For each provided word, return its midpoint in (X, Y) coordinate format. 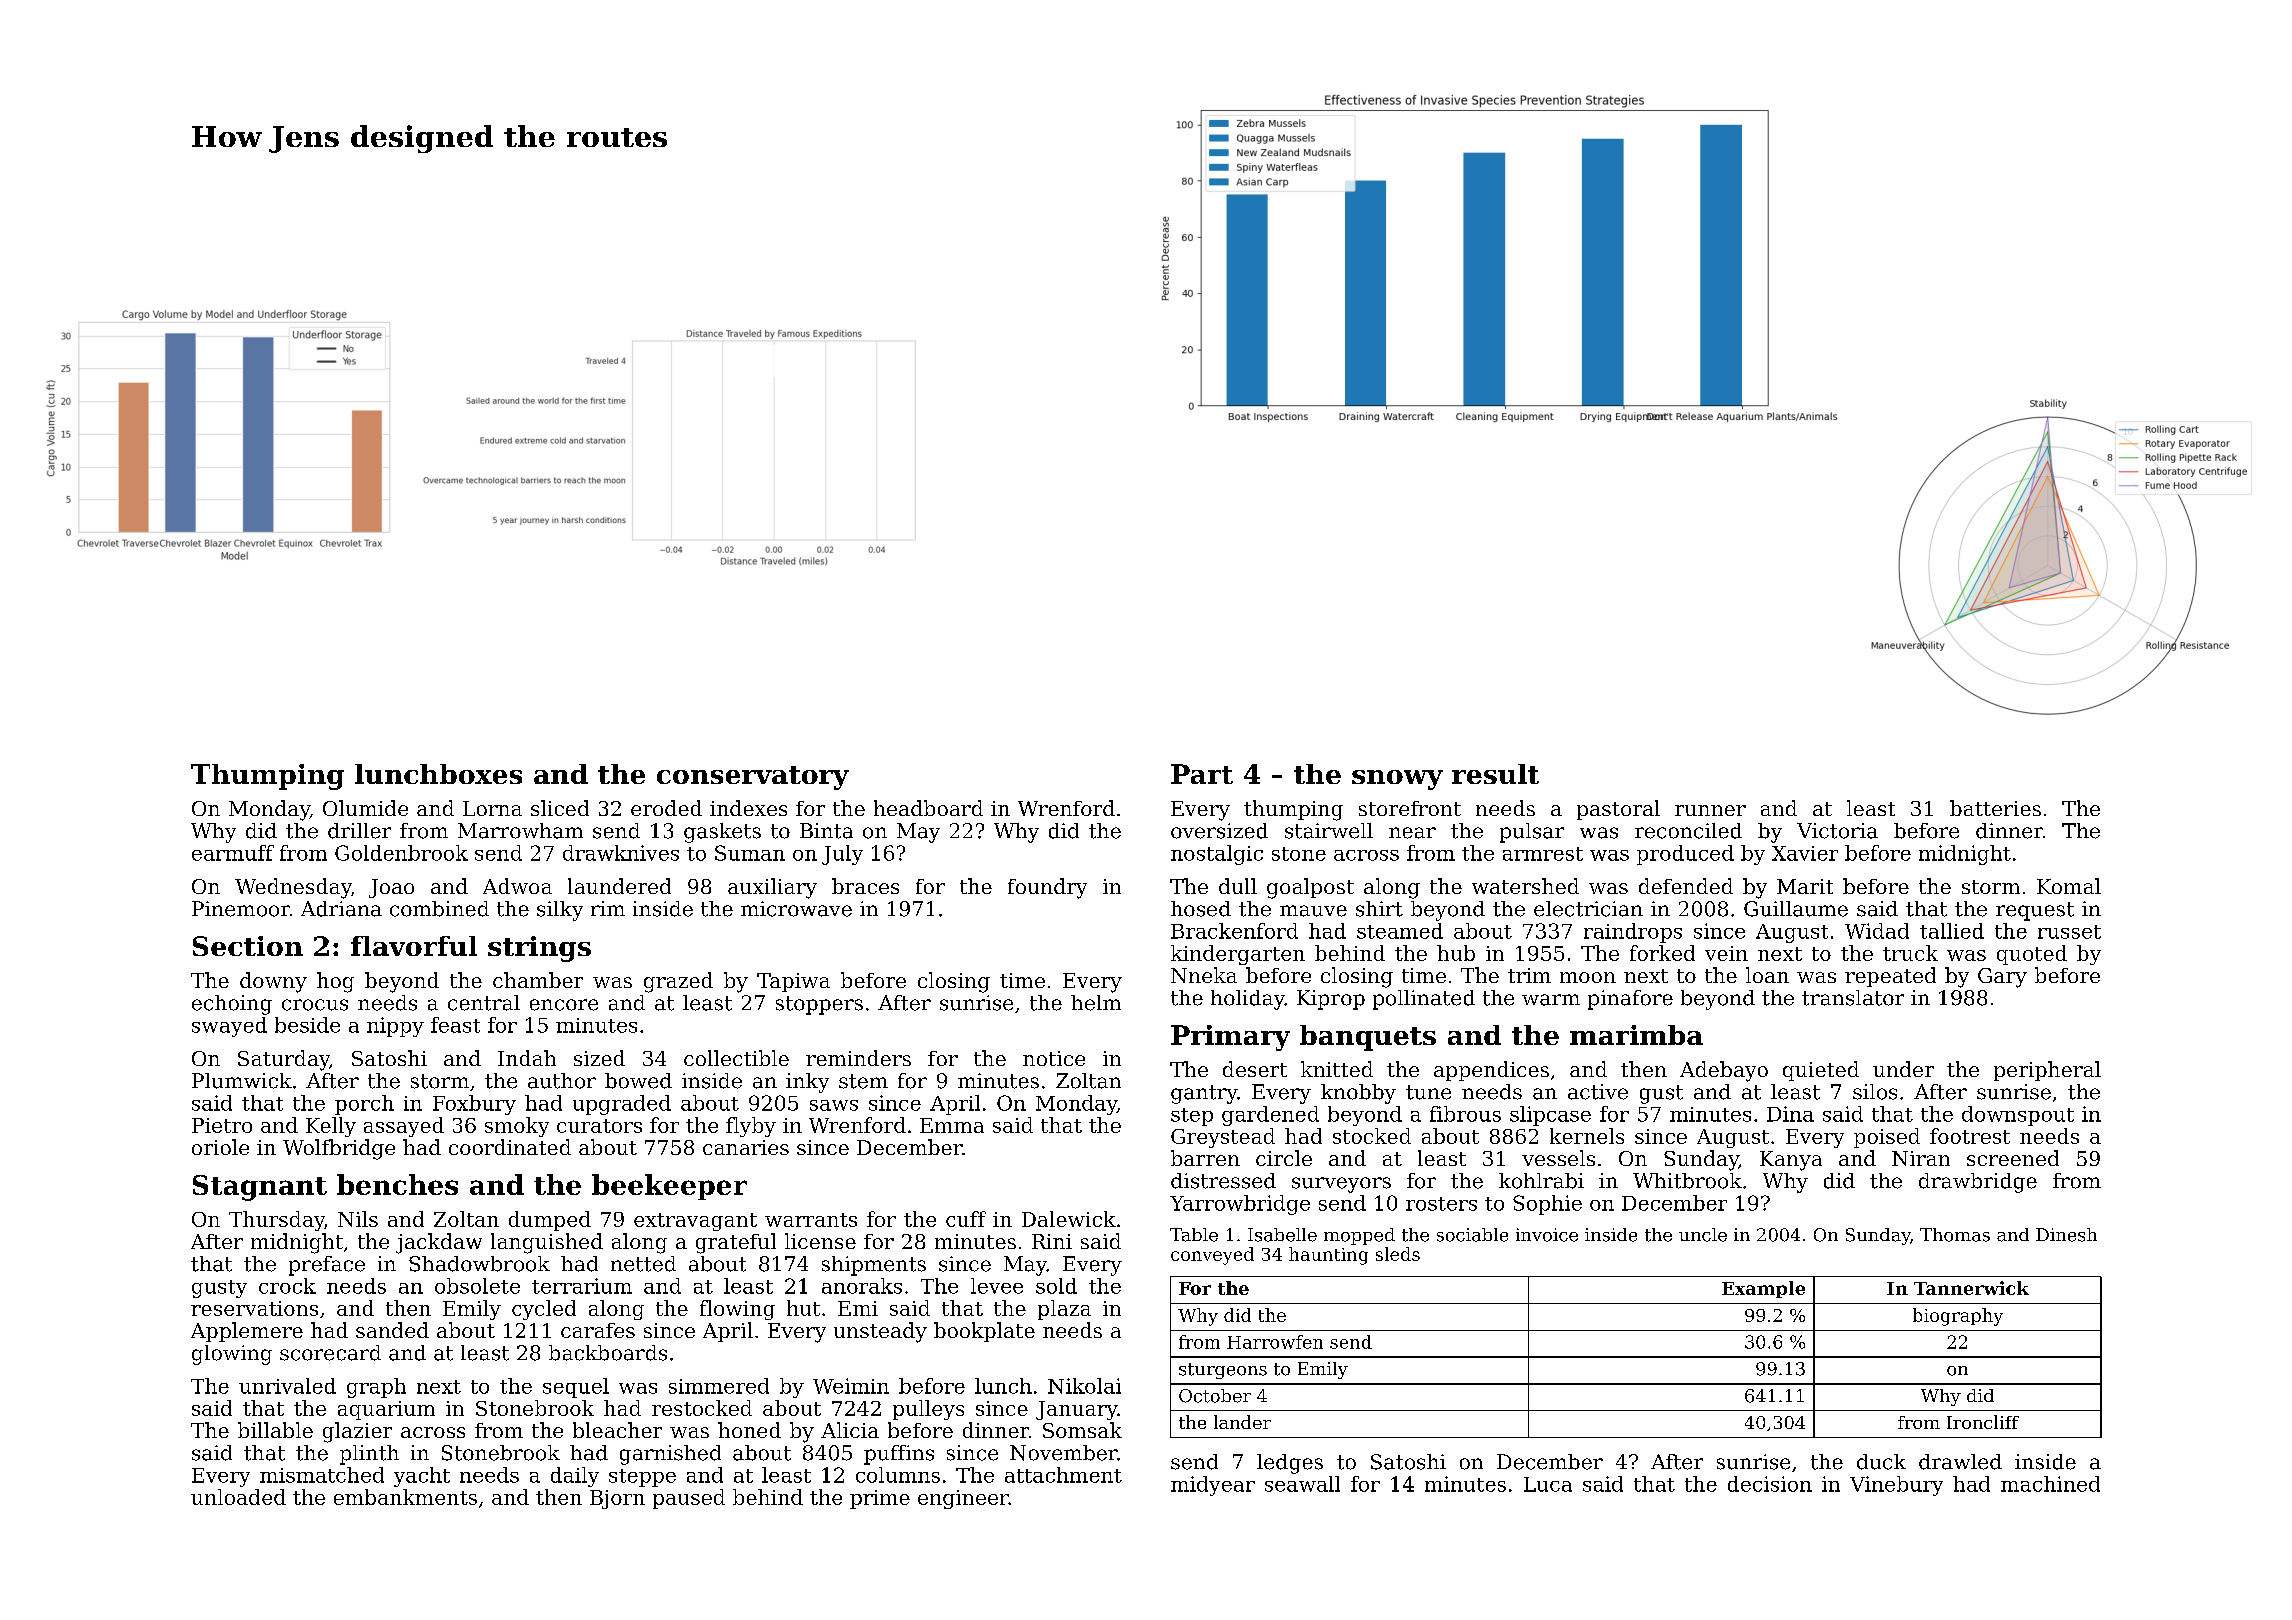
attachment (1063, 1475)
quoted (2032, 955)
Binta (826, 831)
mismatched (322, 1475)
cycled (544, 1310)
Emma (952, 1125)
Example (1763, 1289)
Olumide (365, 808)
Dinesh (2066, 1235)
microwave (796, 909)
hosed (1201, 909)
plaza (1064, 1310)
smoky (517, 1127)
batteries (1995, 808)
